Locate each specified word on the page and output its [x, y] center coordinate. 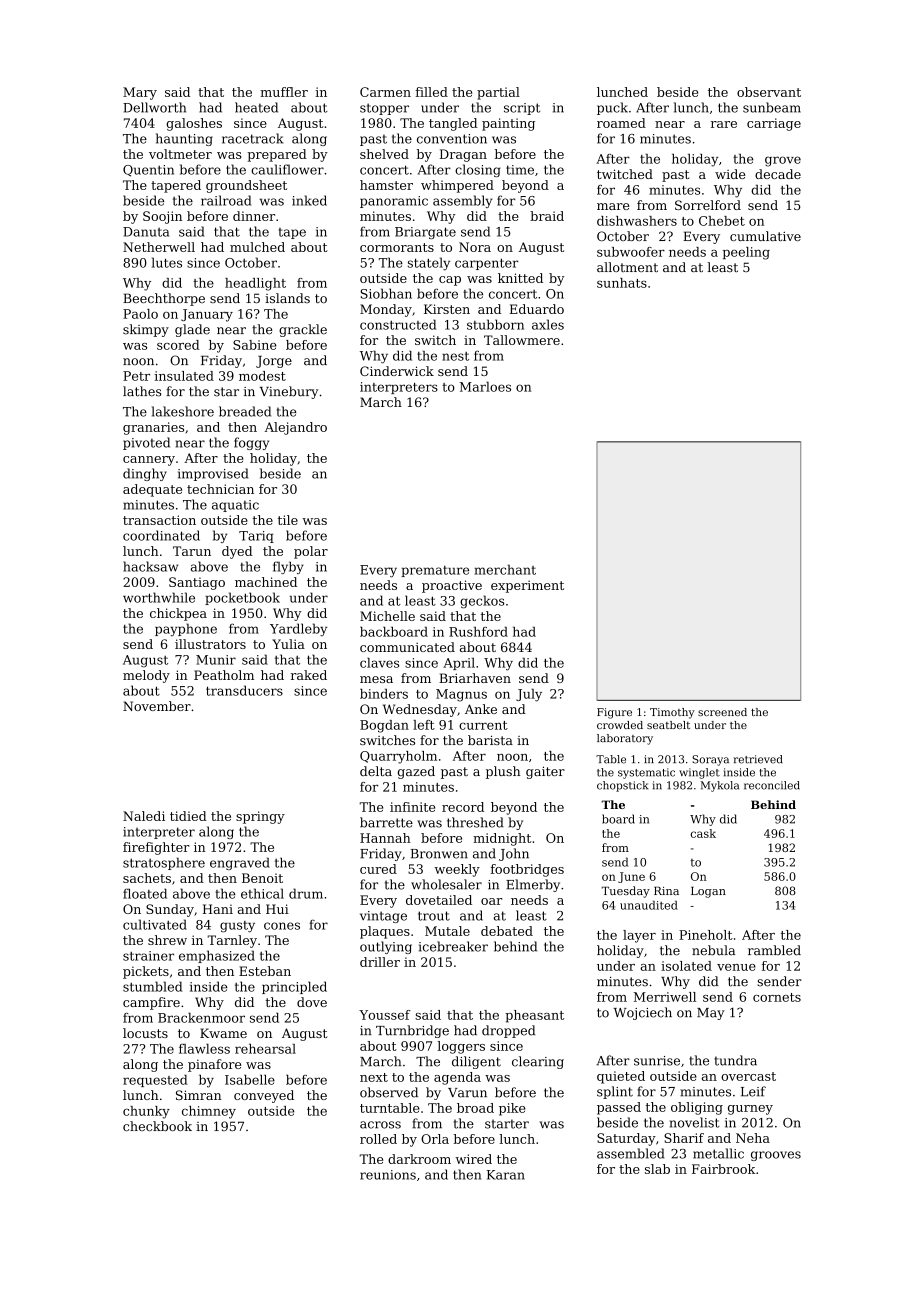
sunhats [622, 283]
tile [288, 520]
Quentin [148, 171]
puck [612, 108]
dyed [237, 552]
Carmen [385, 92]
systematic [646, 773]
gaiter [545, 772]
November [157, 706]
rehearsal [265, 1049]
